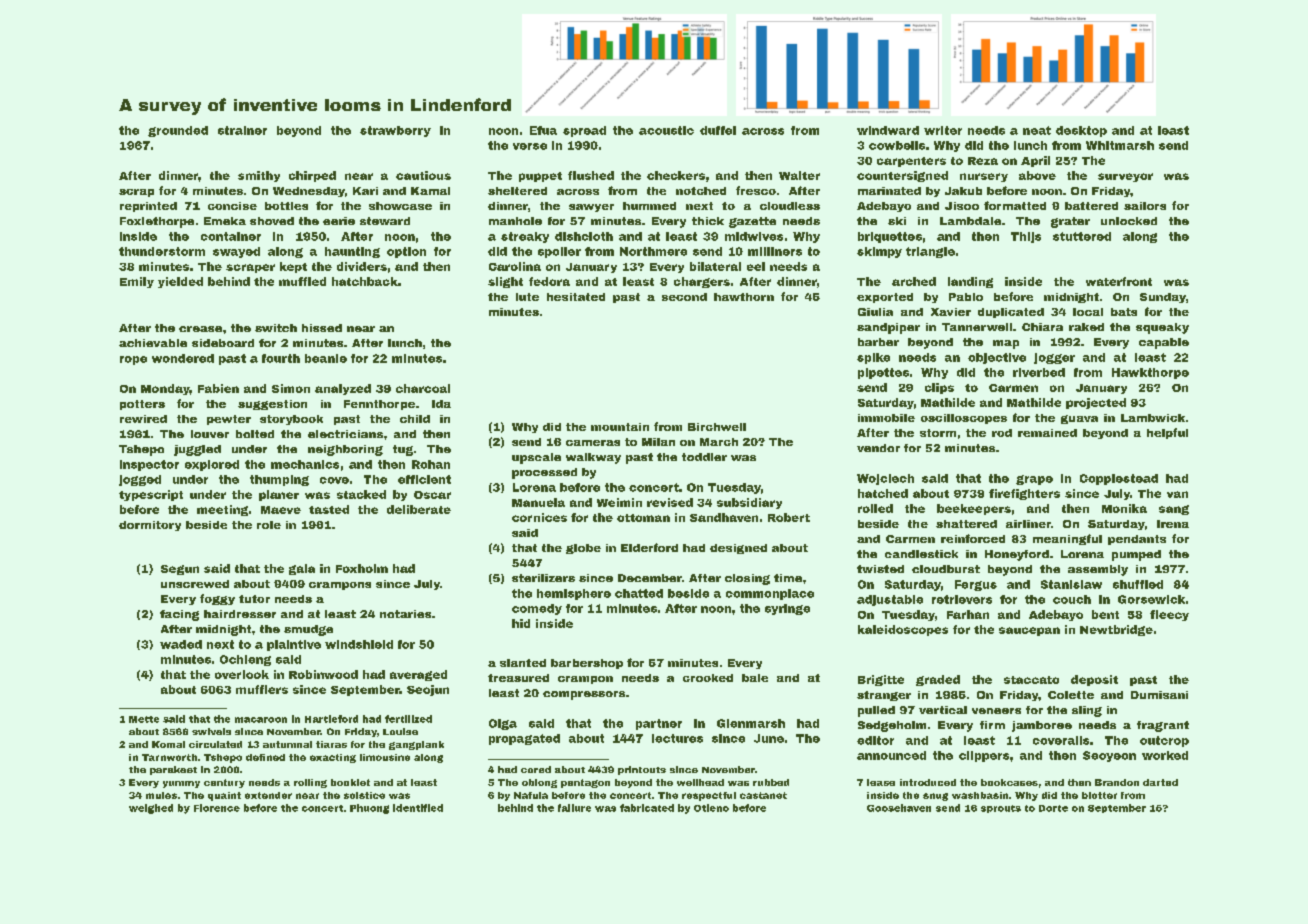 This screenshot has width=1308, height=924. I want to click on fedora, so click(549, 281).
